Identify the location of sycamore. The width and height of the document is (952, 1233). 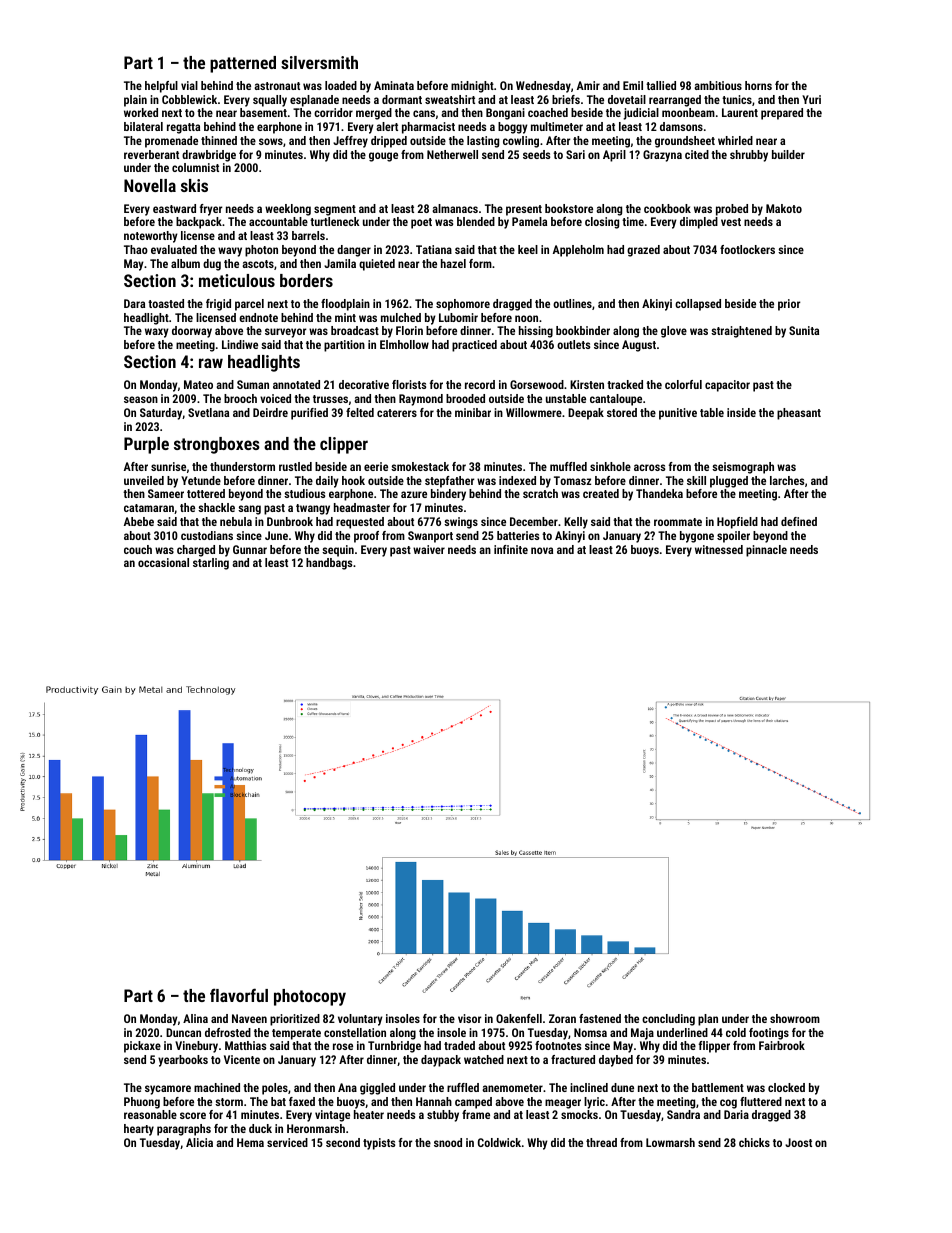
(168, 1090).
